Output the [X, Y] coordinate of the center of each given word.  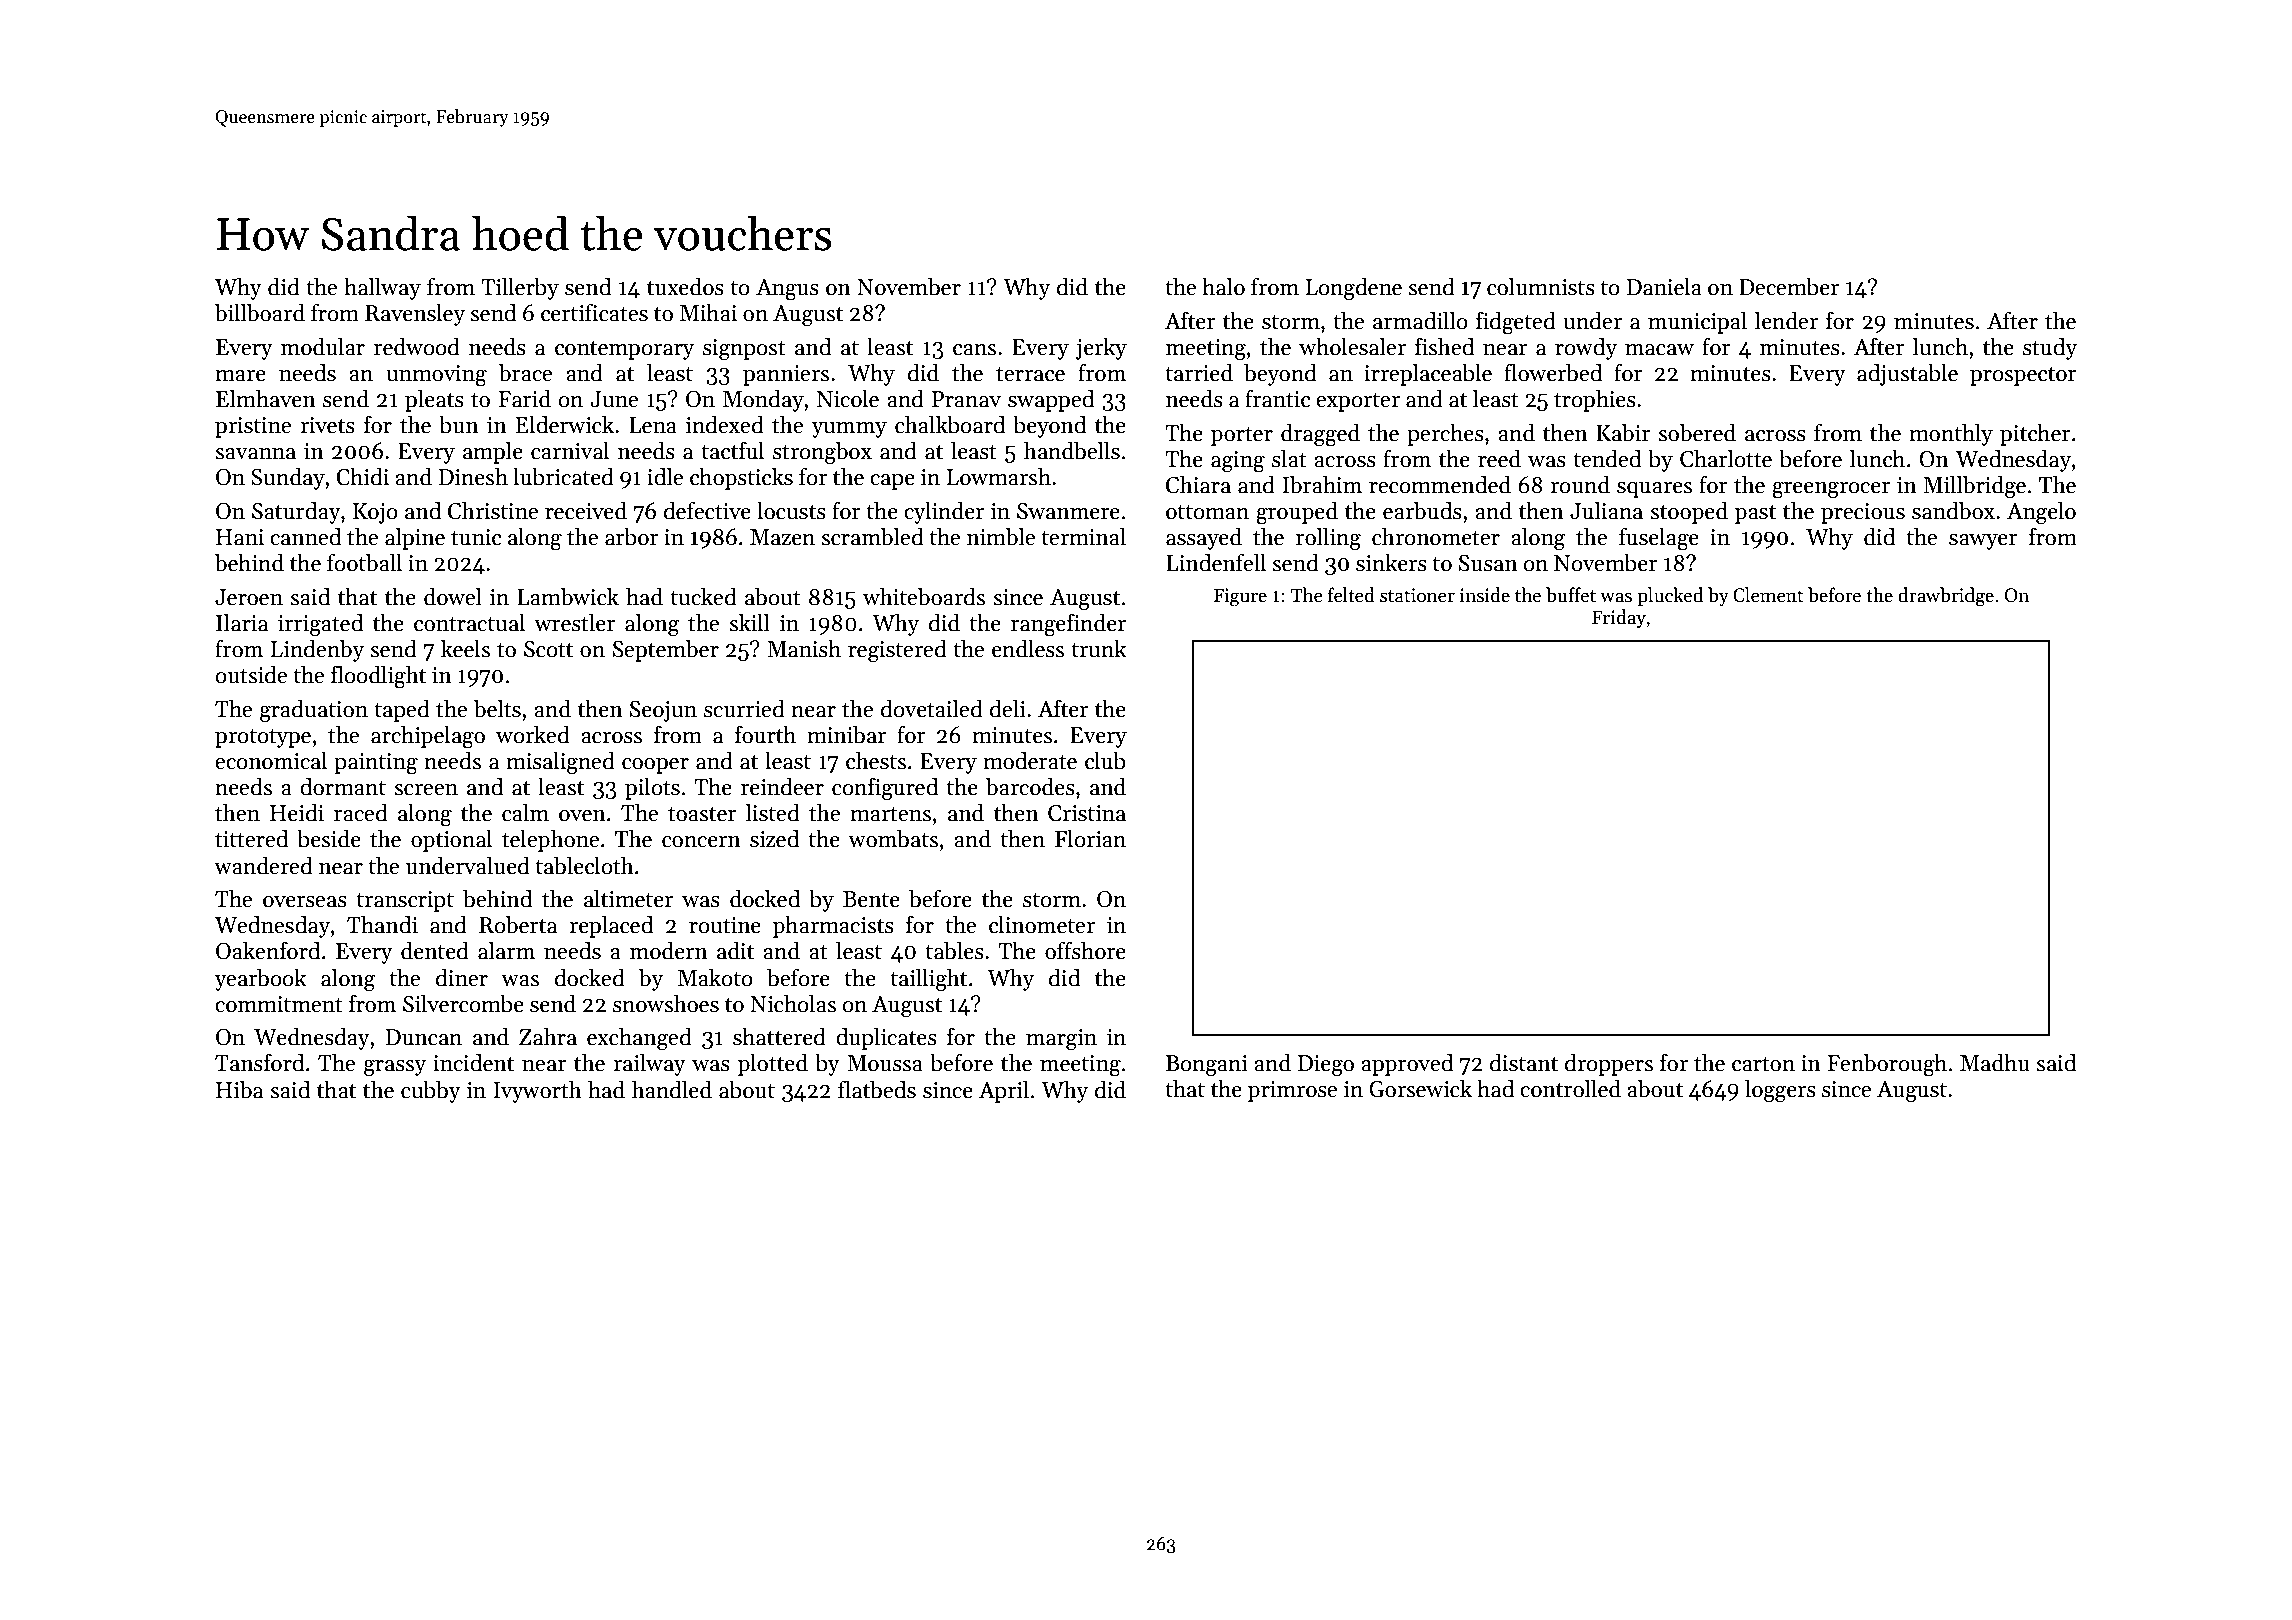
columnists [1541, 287]
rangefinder [1068, 625]
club [1105, 761]
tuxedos [685, 287]
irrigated [320, 625]
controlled [1570, 1089]
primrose [1292, 1091]
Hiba [239, 1090]
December [1789, 287]
